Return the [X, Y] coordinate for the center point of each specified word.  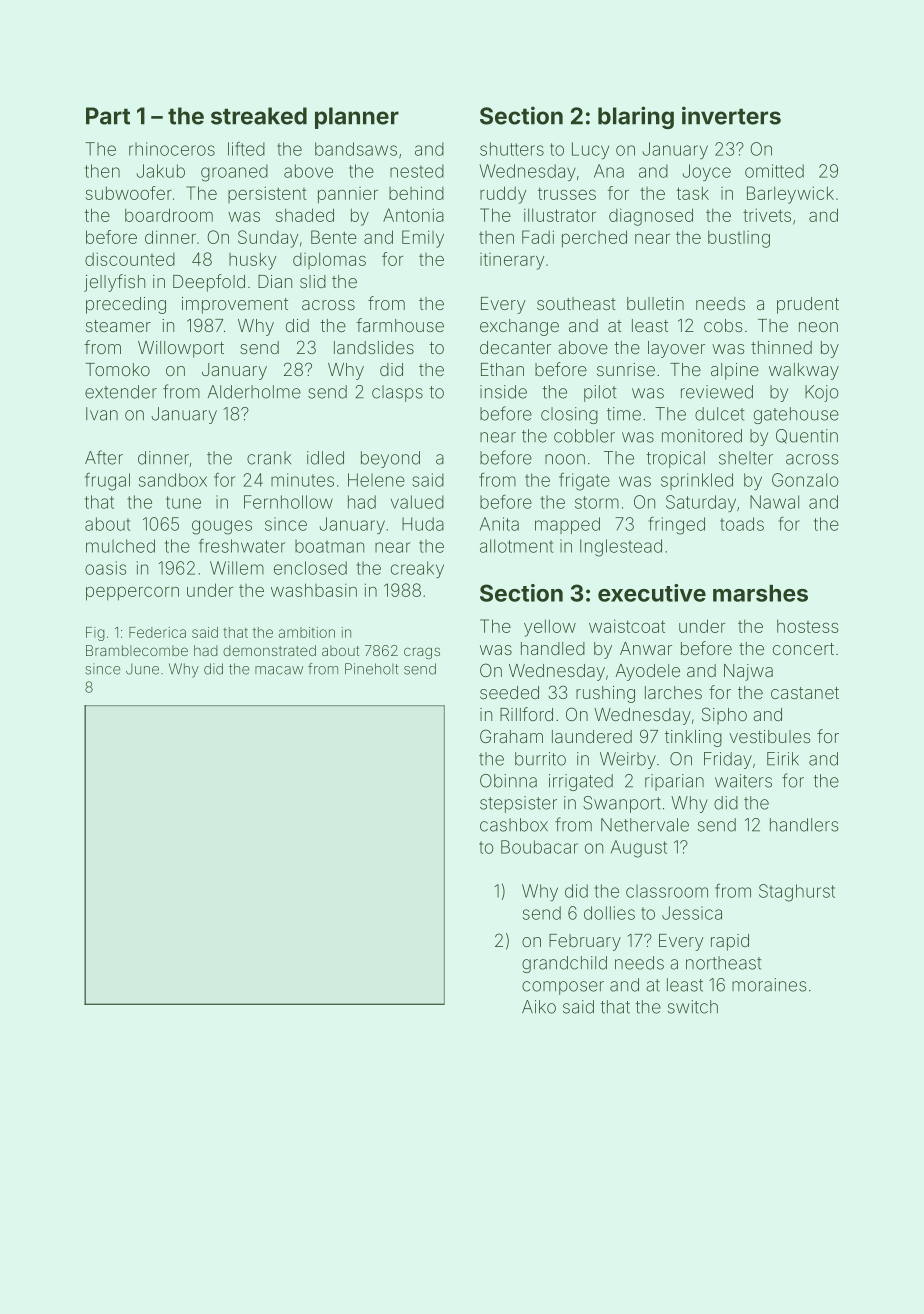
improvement [235, 305]
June [142, 669]
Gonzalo [805, 480]
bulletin [655, 303]
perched [594, 239]
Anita [499, 524]
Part [108, 116]
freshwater [242, 546]
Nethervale [645, 825]
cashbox [514, 825]
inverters [731, 115]
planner [357, 118]
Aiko [539, 1007]
